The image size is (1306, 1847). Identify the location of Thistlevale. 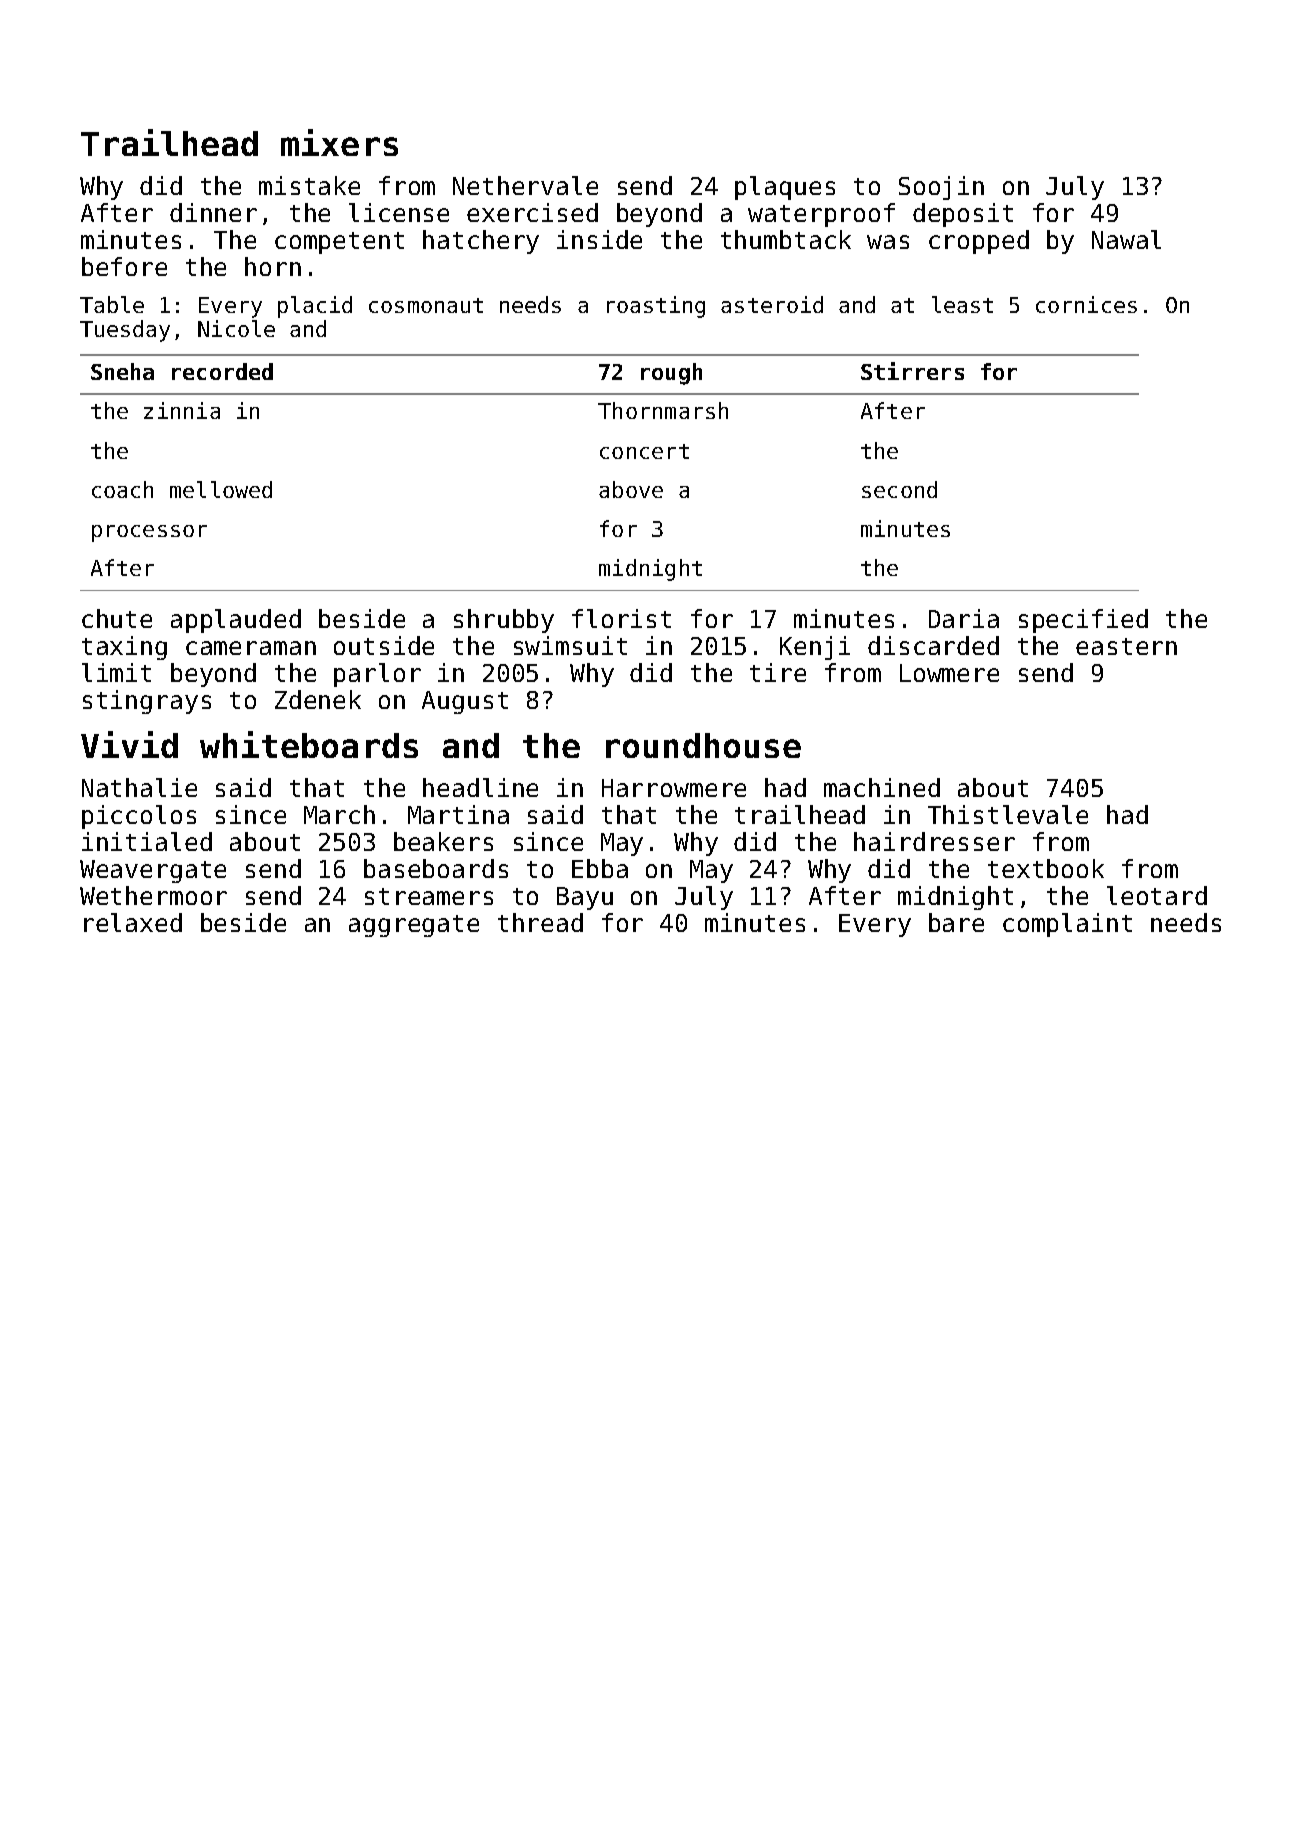
(1008, 814).
